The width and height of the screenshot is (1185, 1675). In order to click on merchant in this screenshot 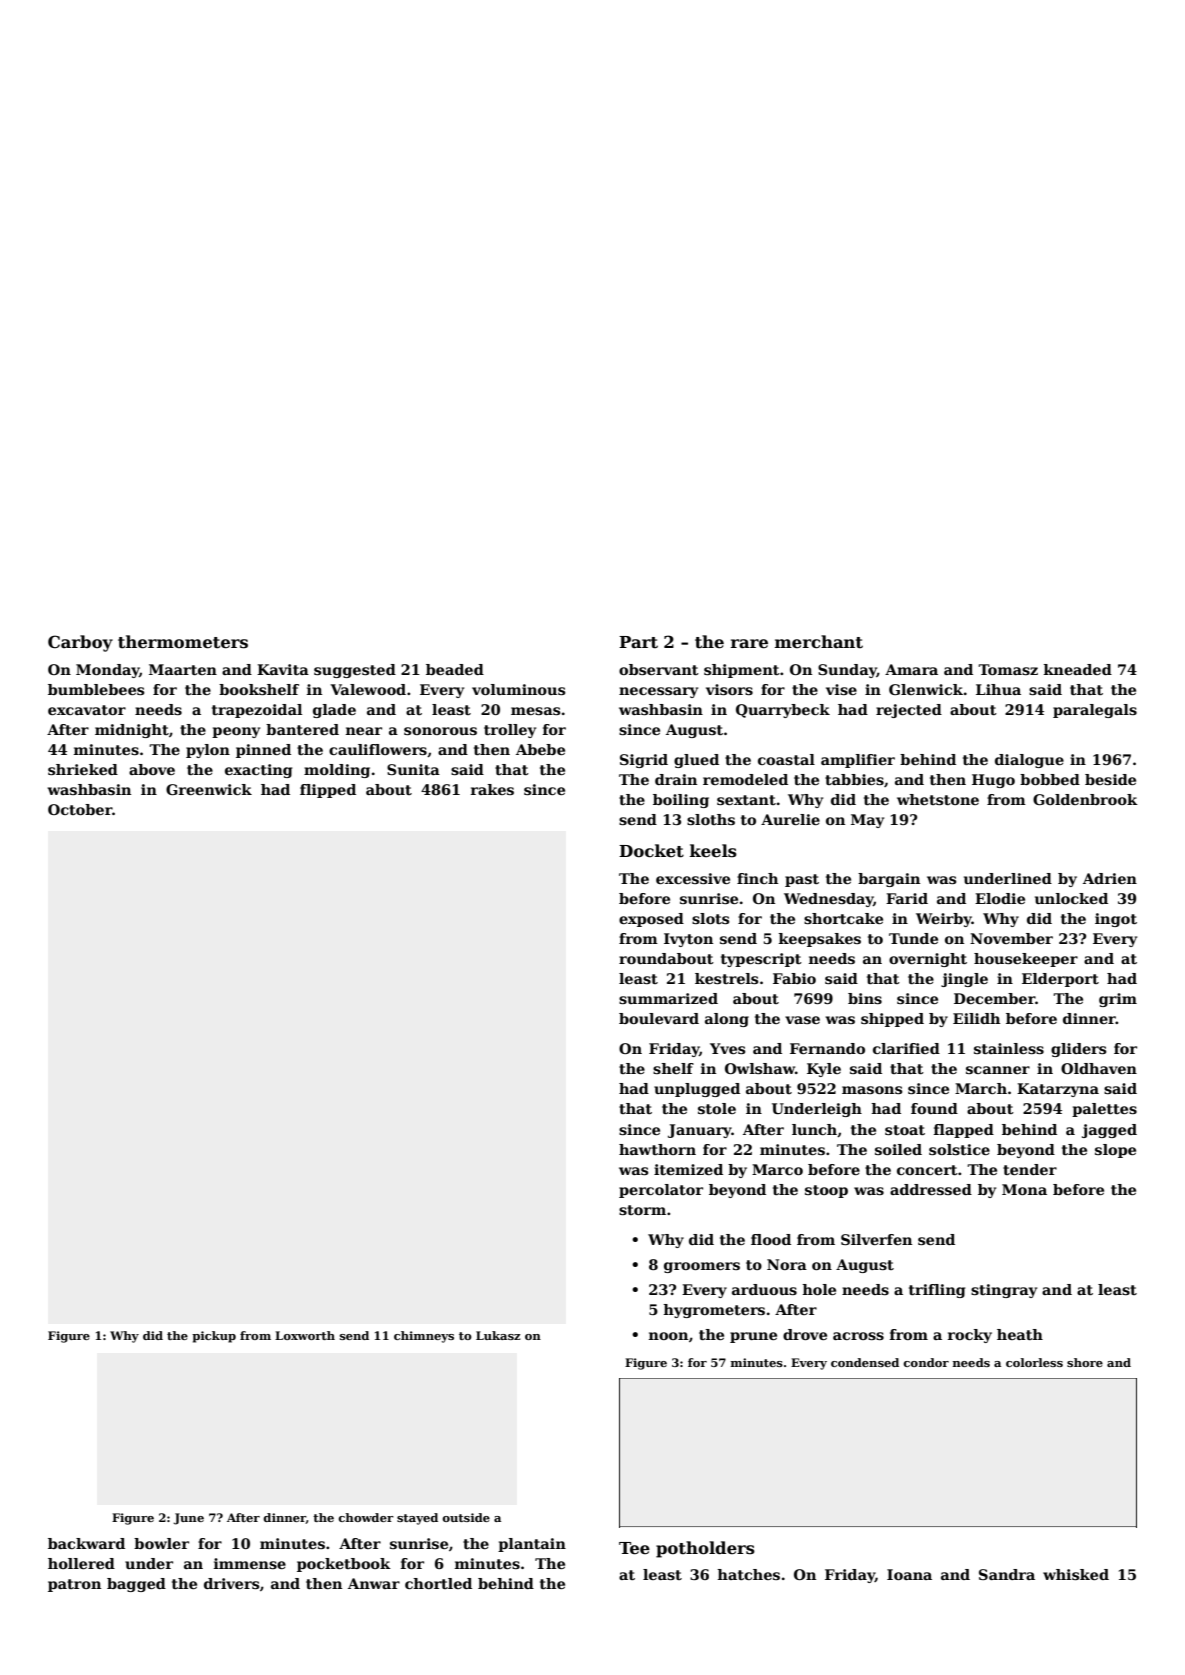, I will do `click(819, 642)`.
